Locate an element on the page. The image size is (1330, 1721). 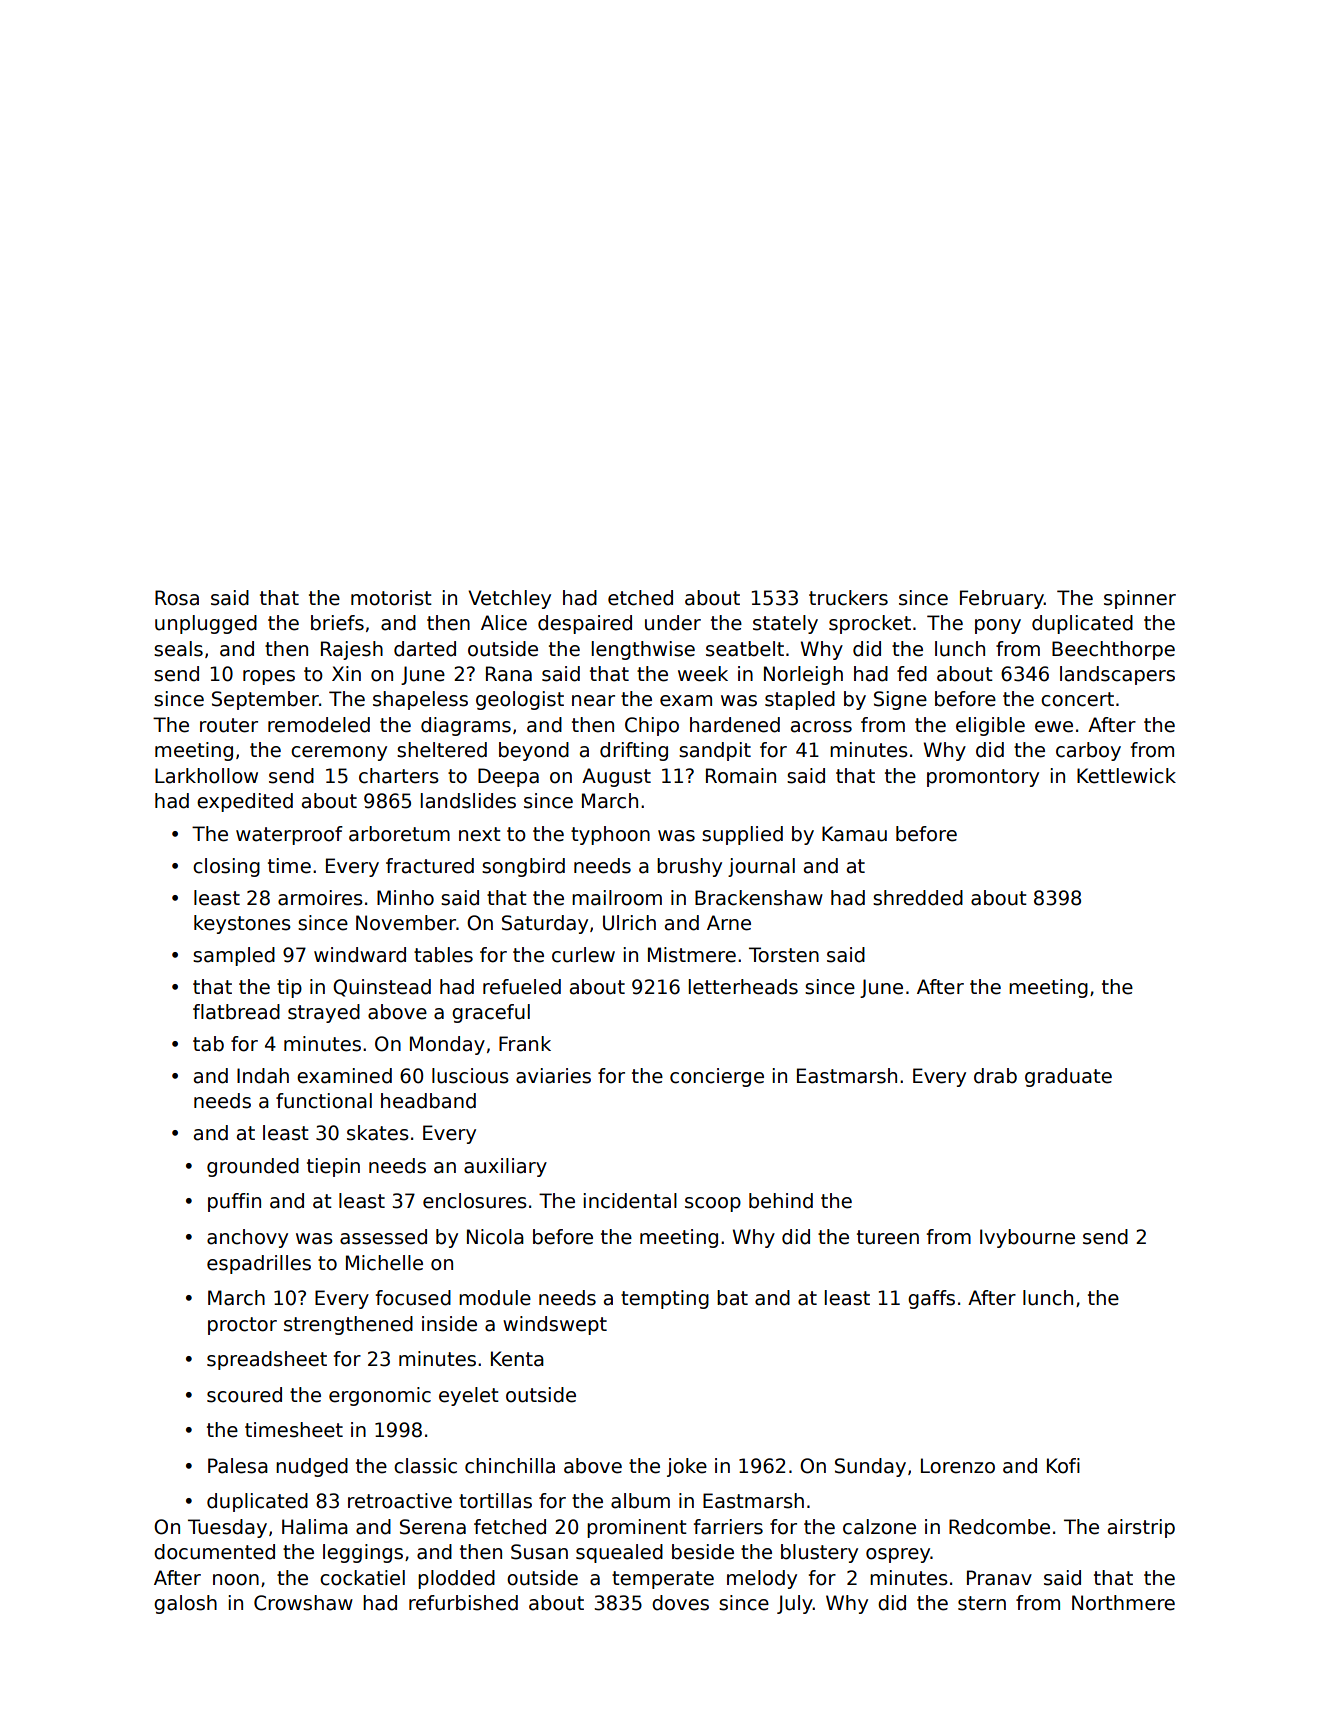
grounded is located at coordinates (253, 1167).
